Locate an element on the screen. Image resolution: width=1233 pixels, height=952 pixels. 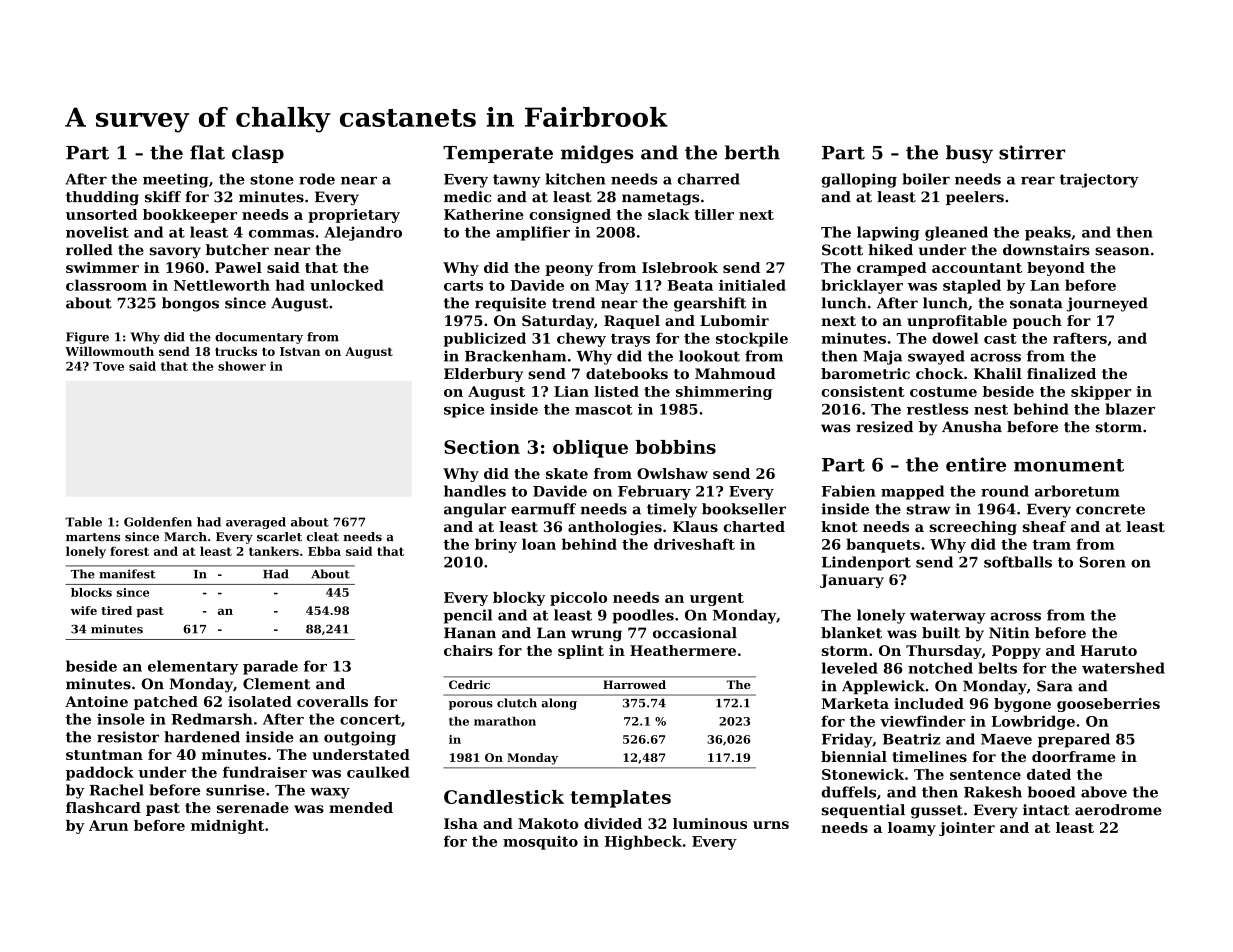
Goldenfen is located at coordinates (158, 522).
